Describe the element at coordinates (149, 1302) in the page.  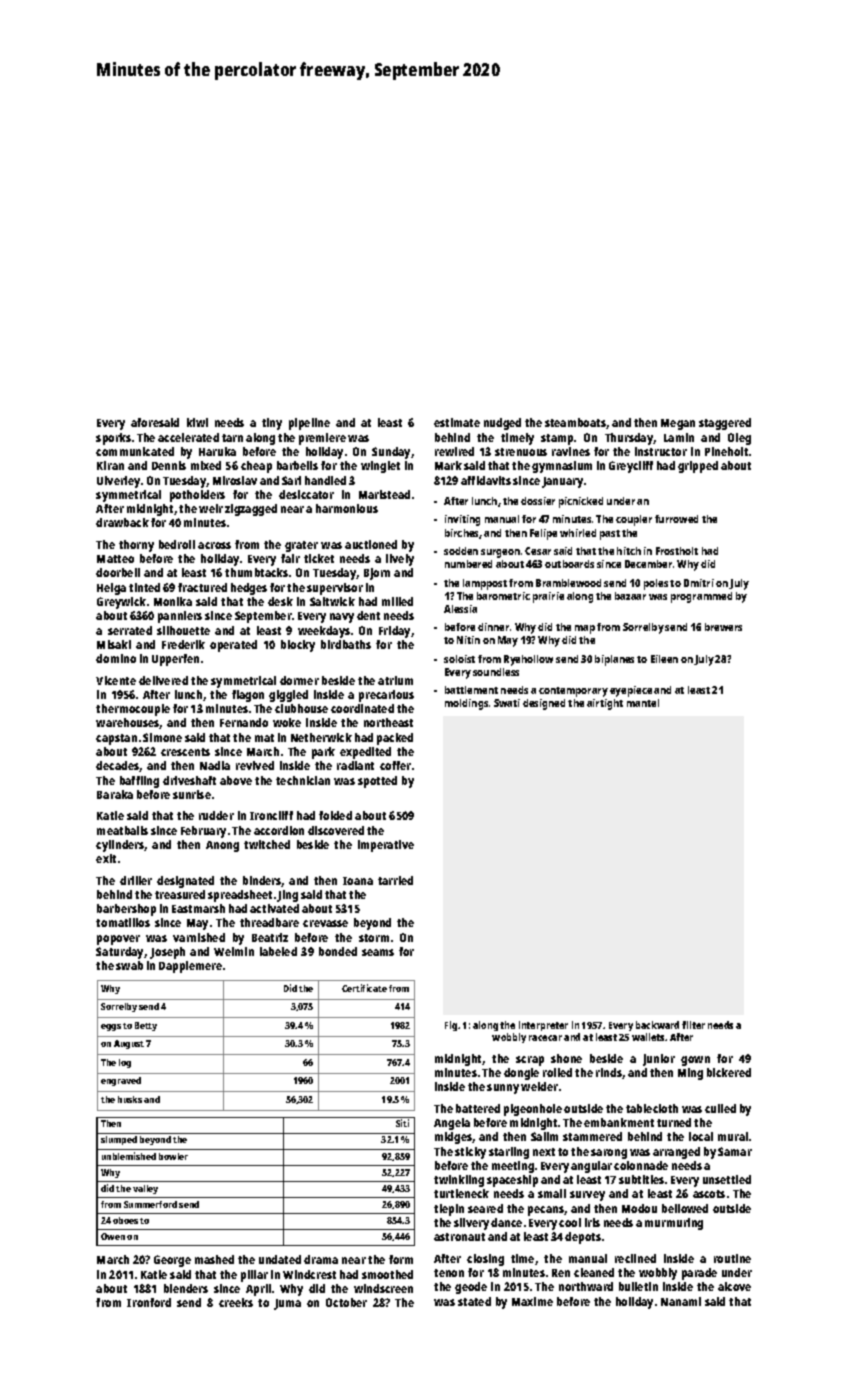
I see `Ironford` at that location.
